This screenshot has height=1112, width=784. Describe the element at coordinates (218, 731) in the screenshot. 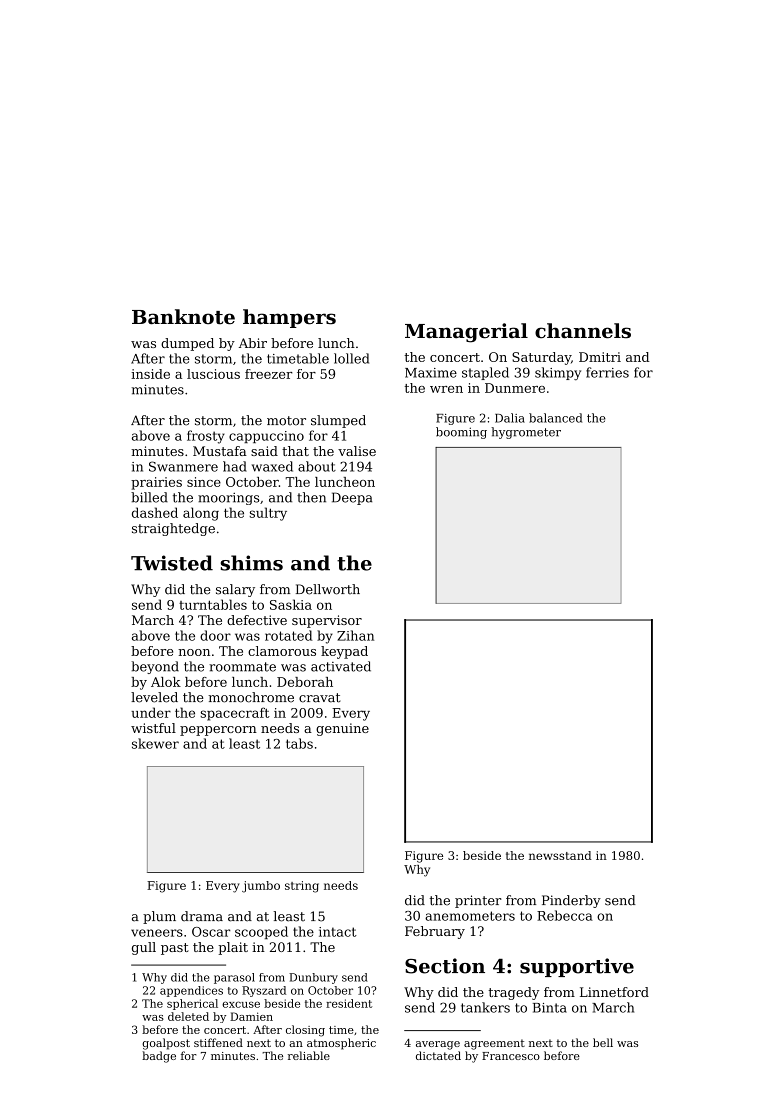

I see `peppercorn` at that location.
